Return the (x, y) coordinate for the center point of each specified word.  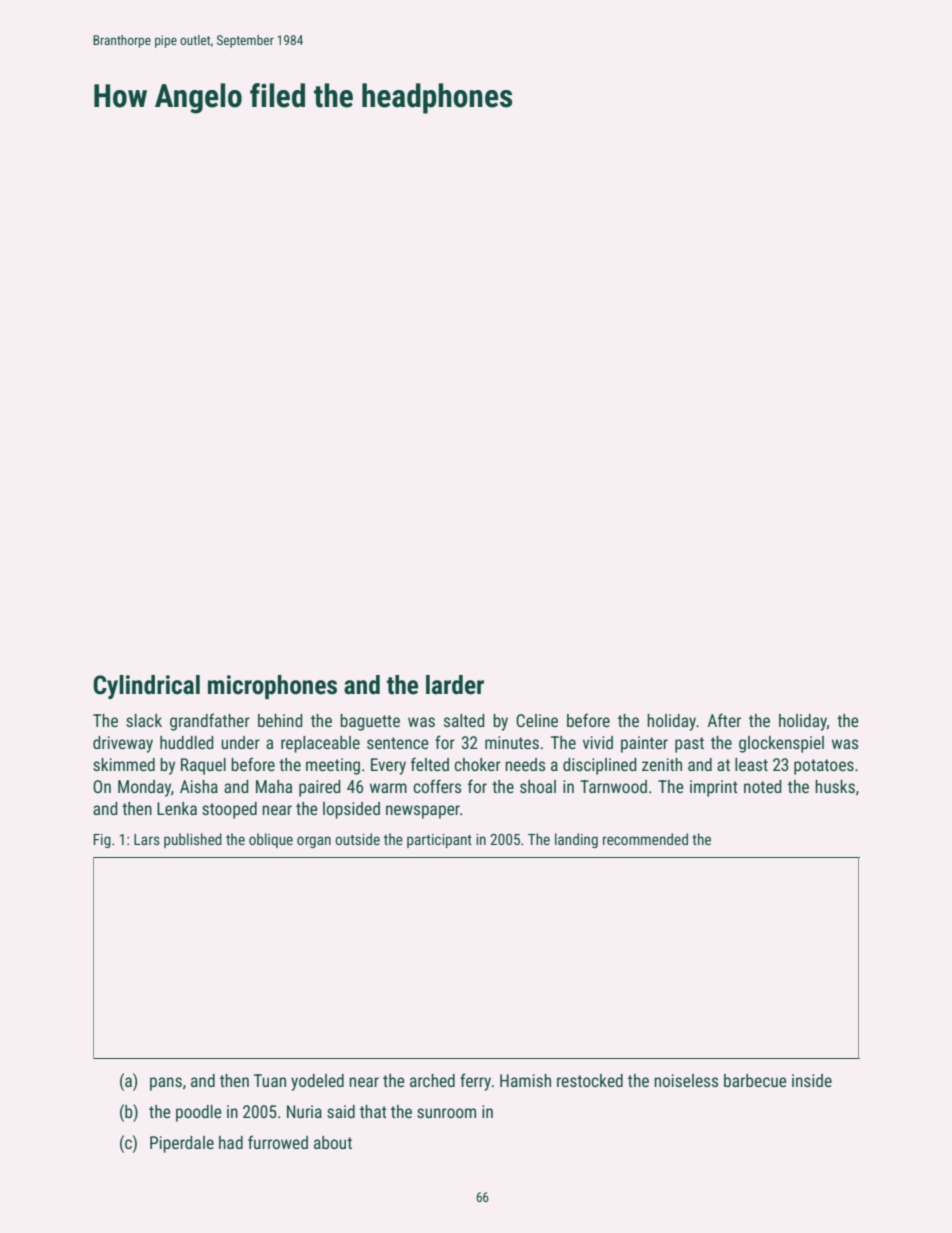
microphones (272, 687)
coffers (437, 786)
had (231, 1142)
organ (314, 842)
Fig (102, 841)
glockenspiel (781, 744)
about (333, 1142)
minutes (512, 742)
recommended (645, 839)
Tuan (270, 1080)
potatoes (824, 767)
